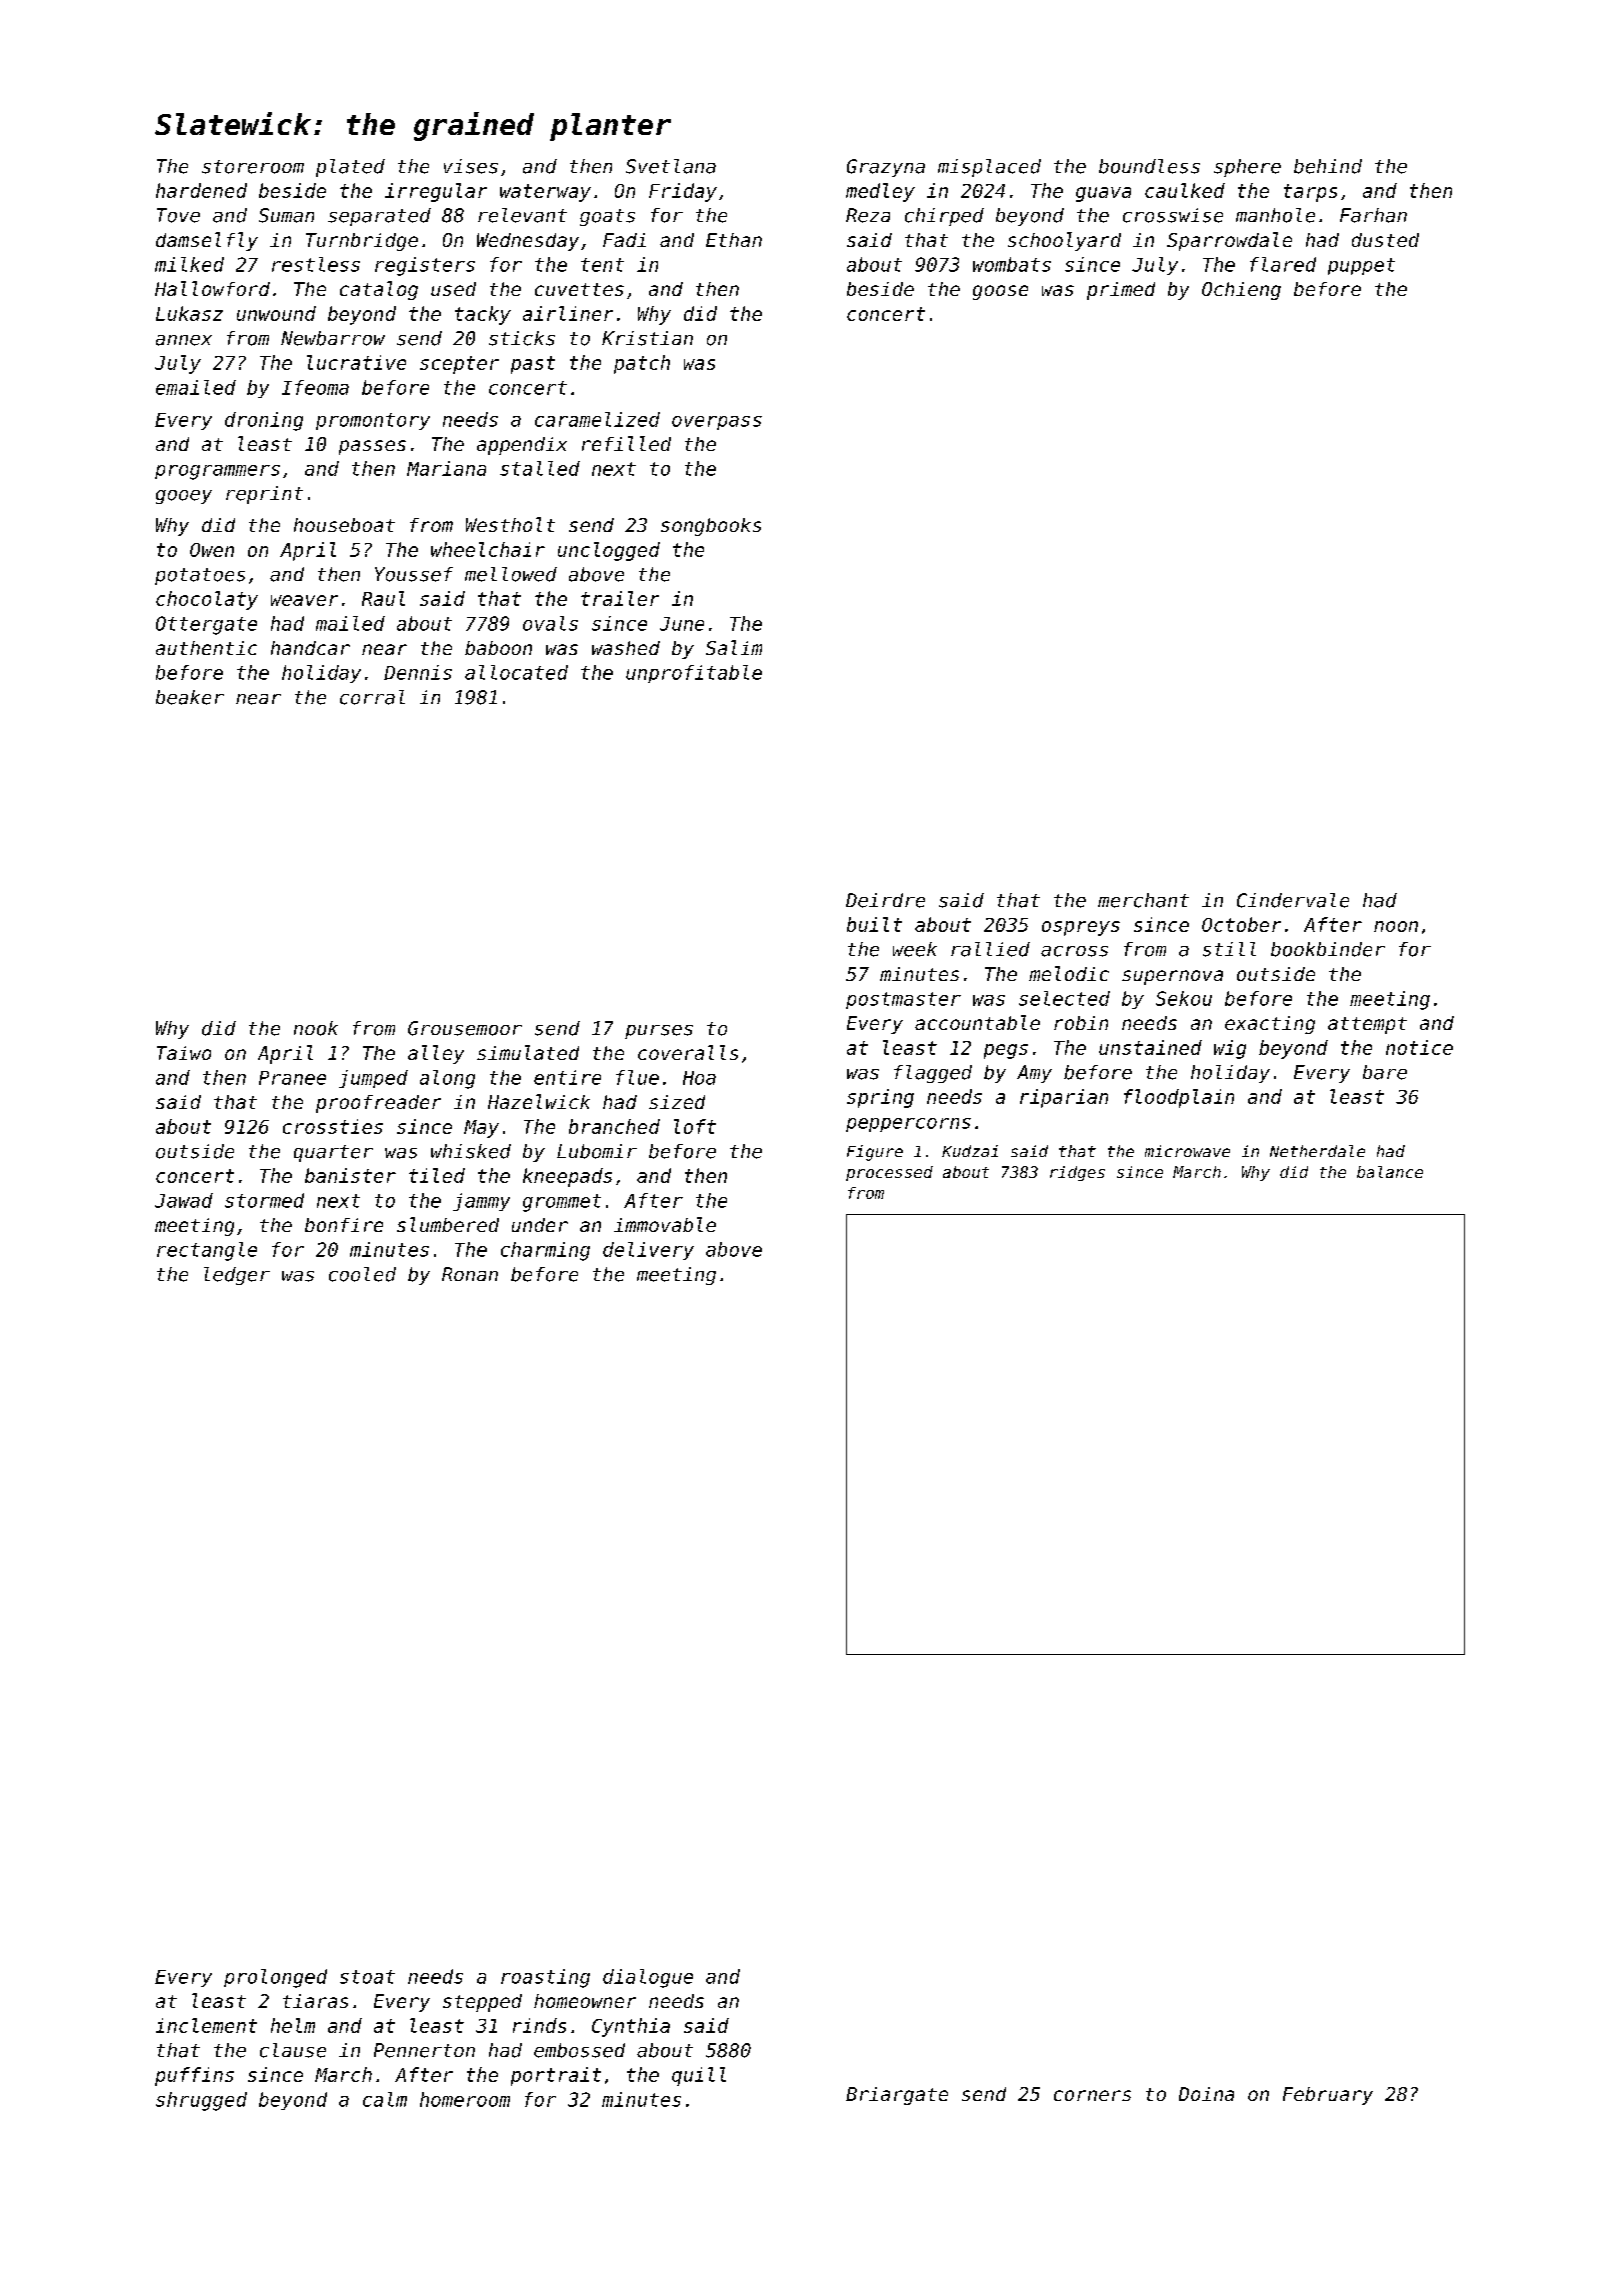 The height and width of the page is (2292, 1620). Describe the element at coordinates (1328, 2096) in the page. I see `February` at that location.
